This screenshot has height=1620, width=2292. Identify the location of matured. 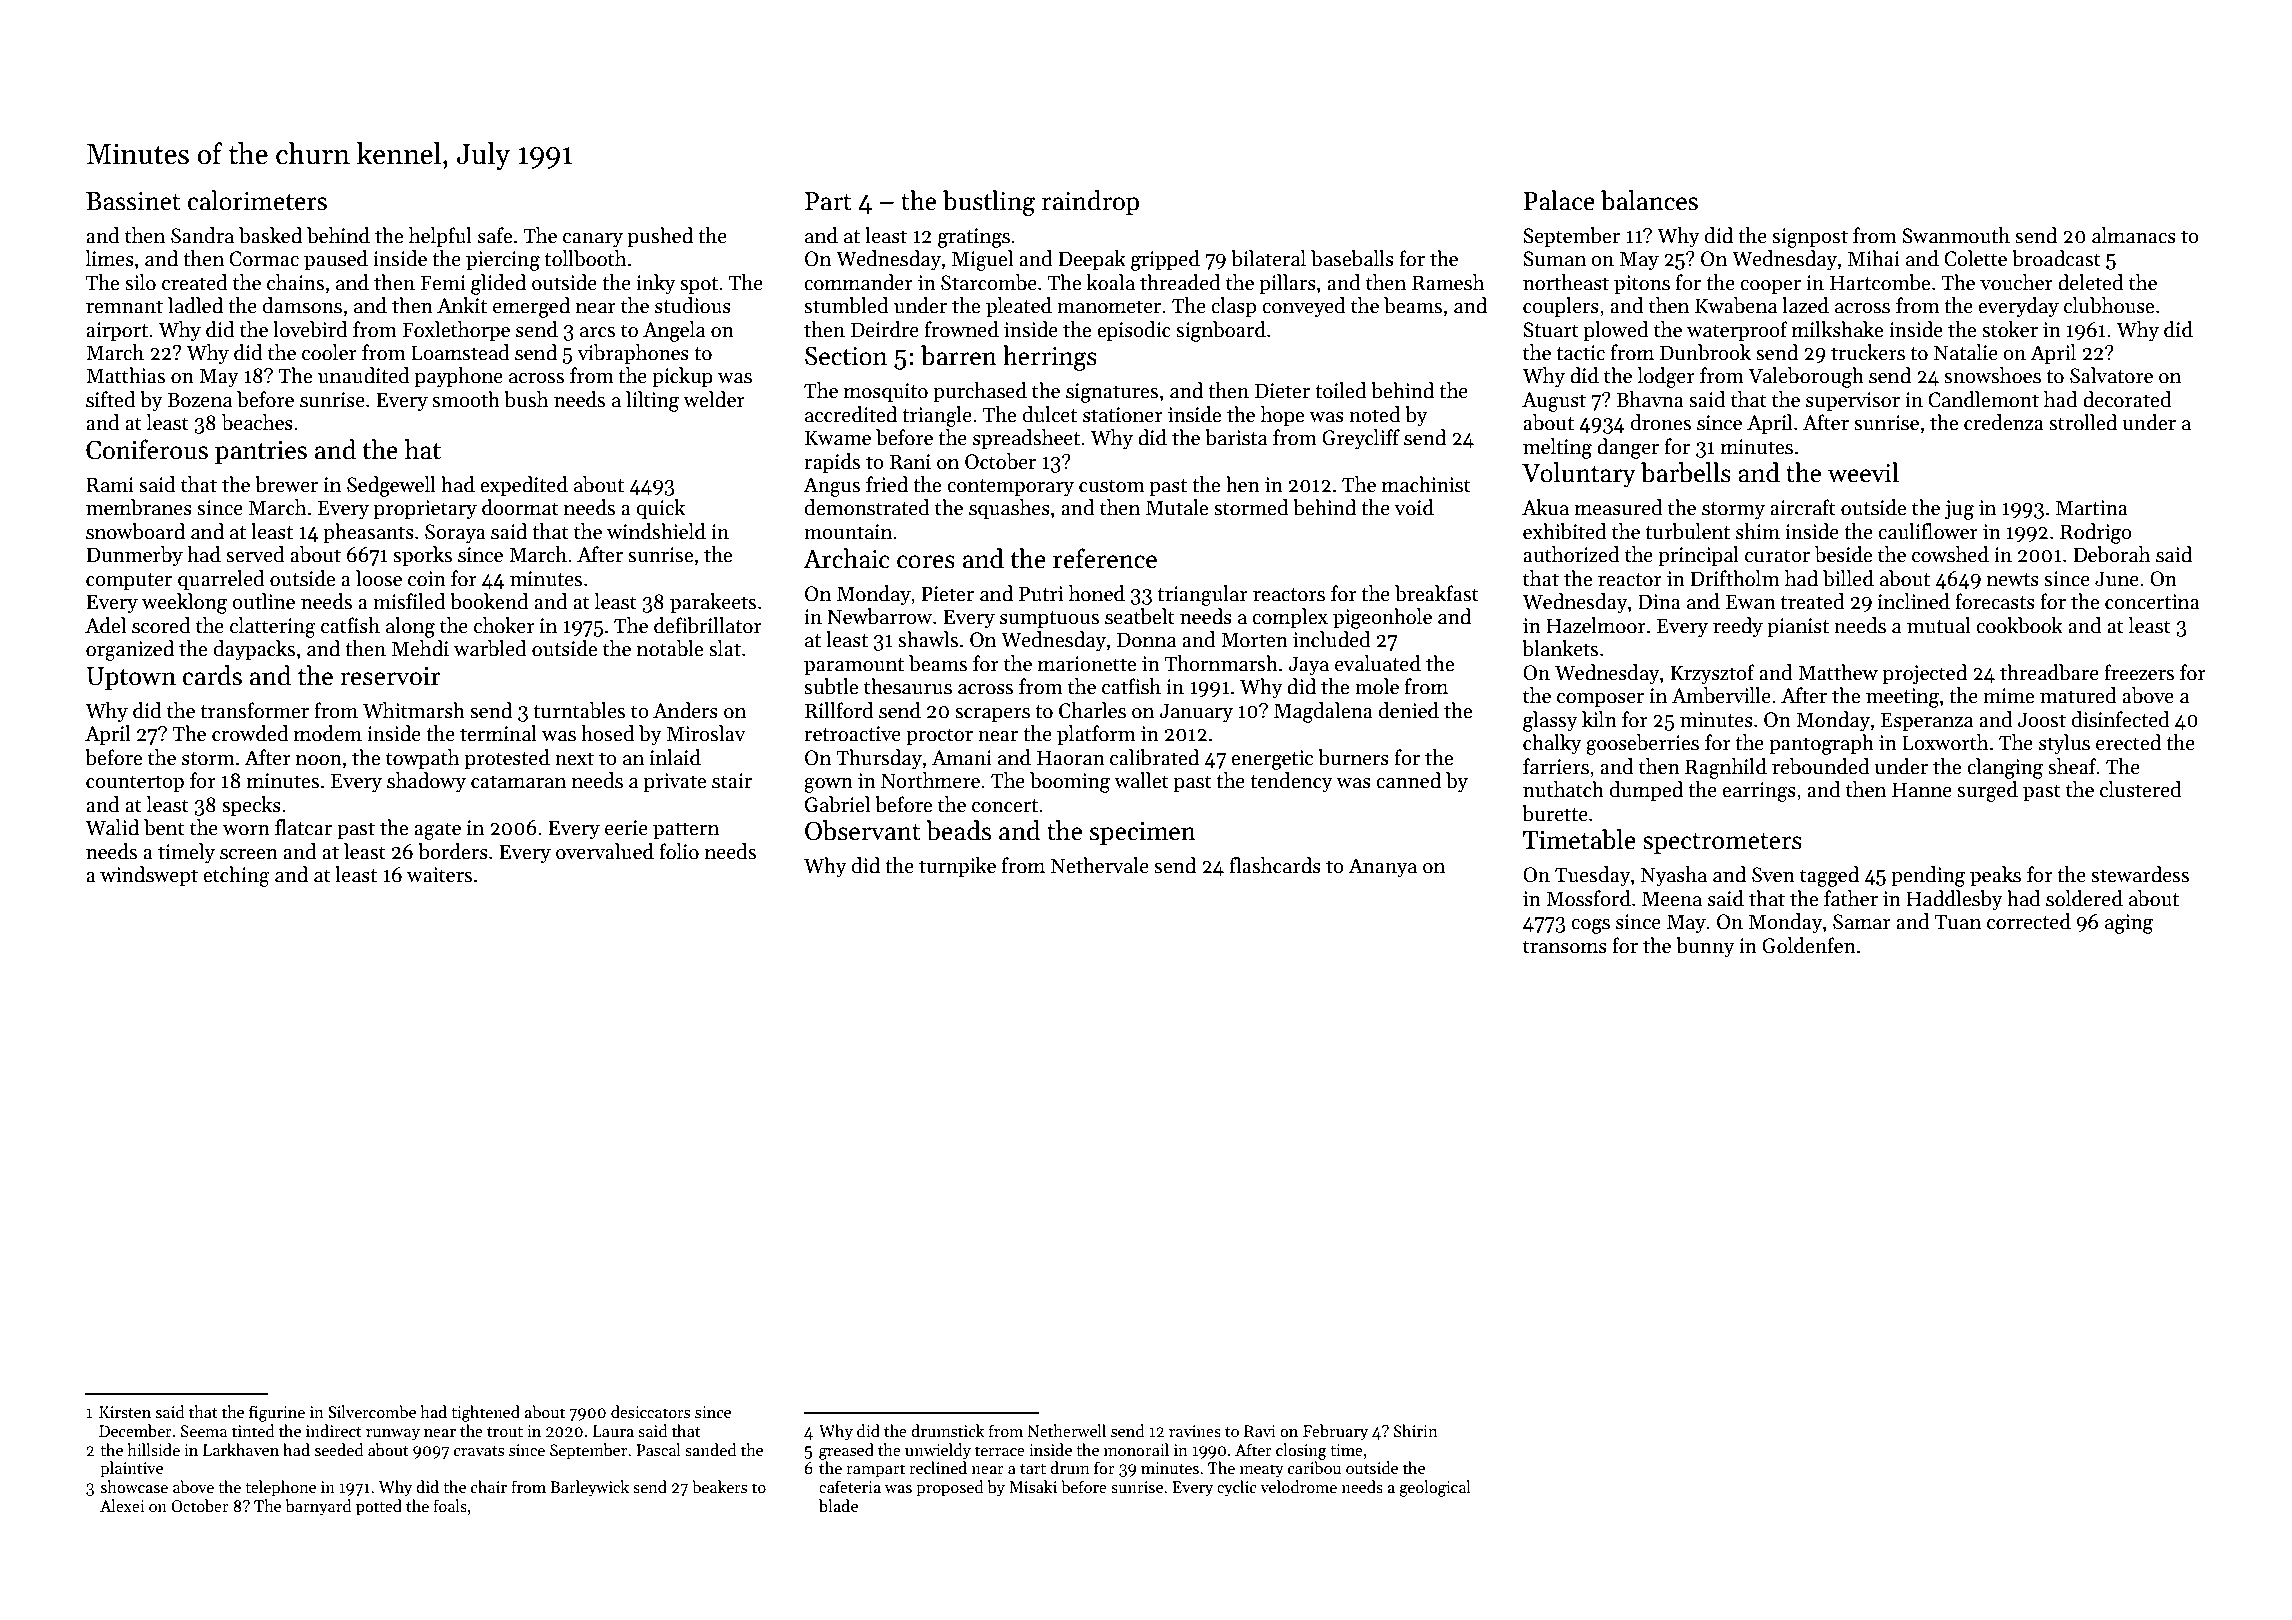
(2078, 695).
